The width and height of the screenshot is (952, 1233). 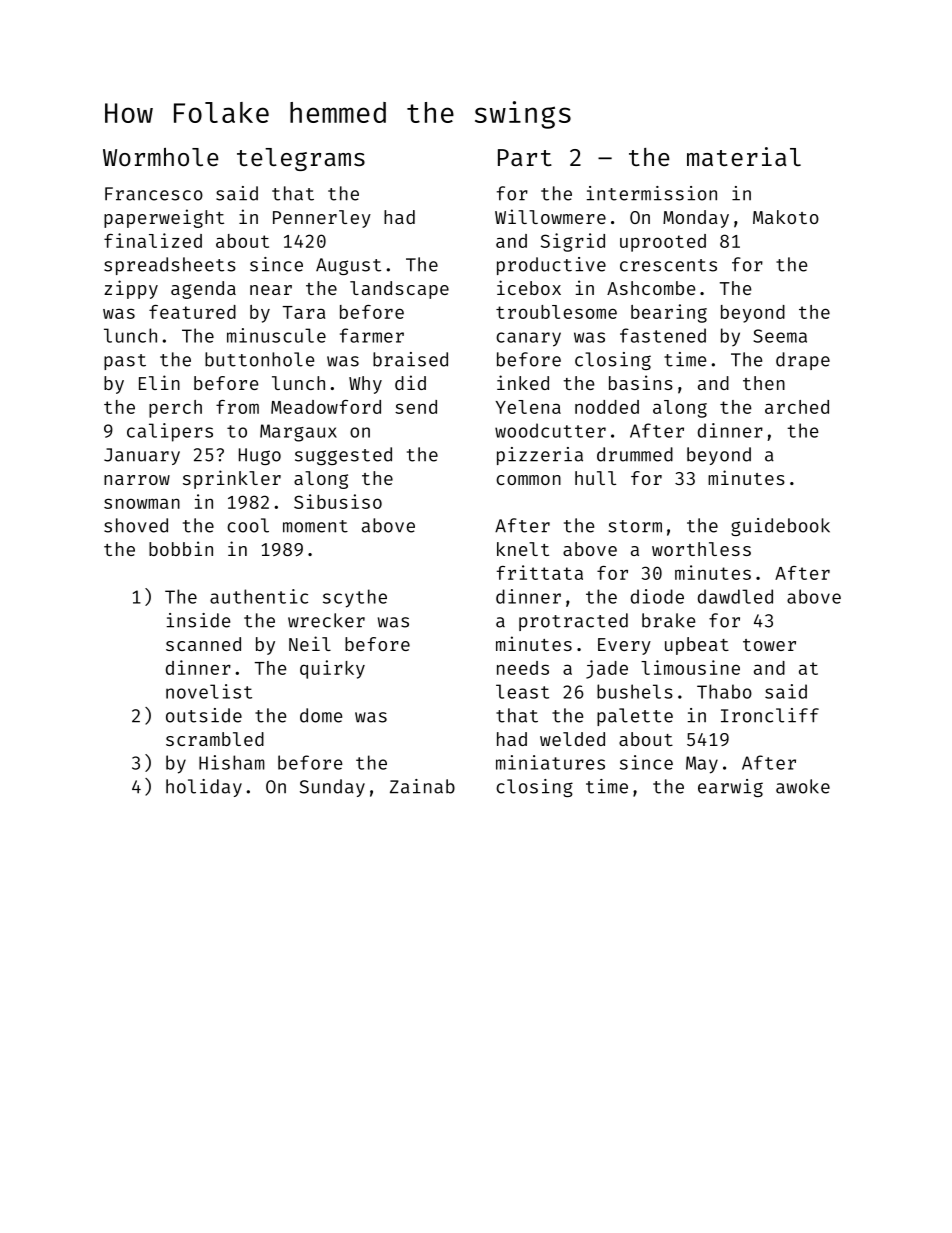 I want to click on holiday, so click(x=204, y=788).
